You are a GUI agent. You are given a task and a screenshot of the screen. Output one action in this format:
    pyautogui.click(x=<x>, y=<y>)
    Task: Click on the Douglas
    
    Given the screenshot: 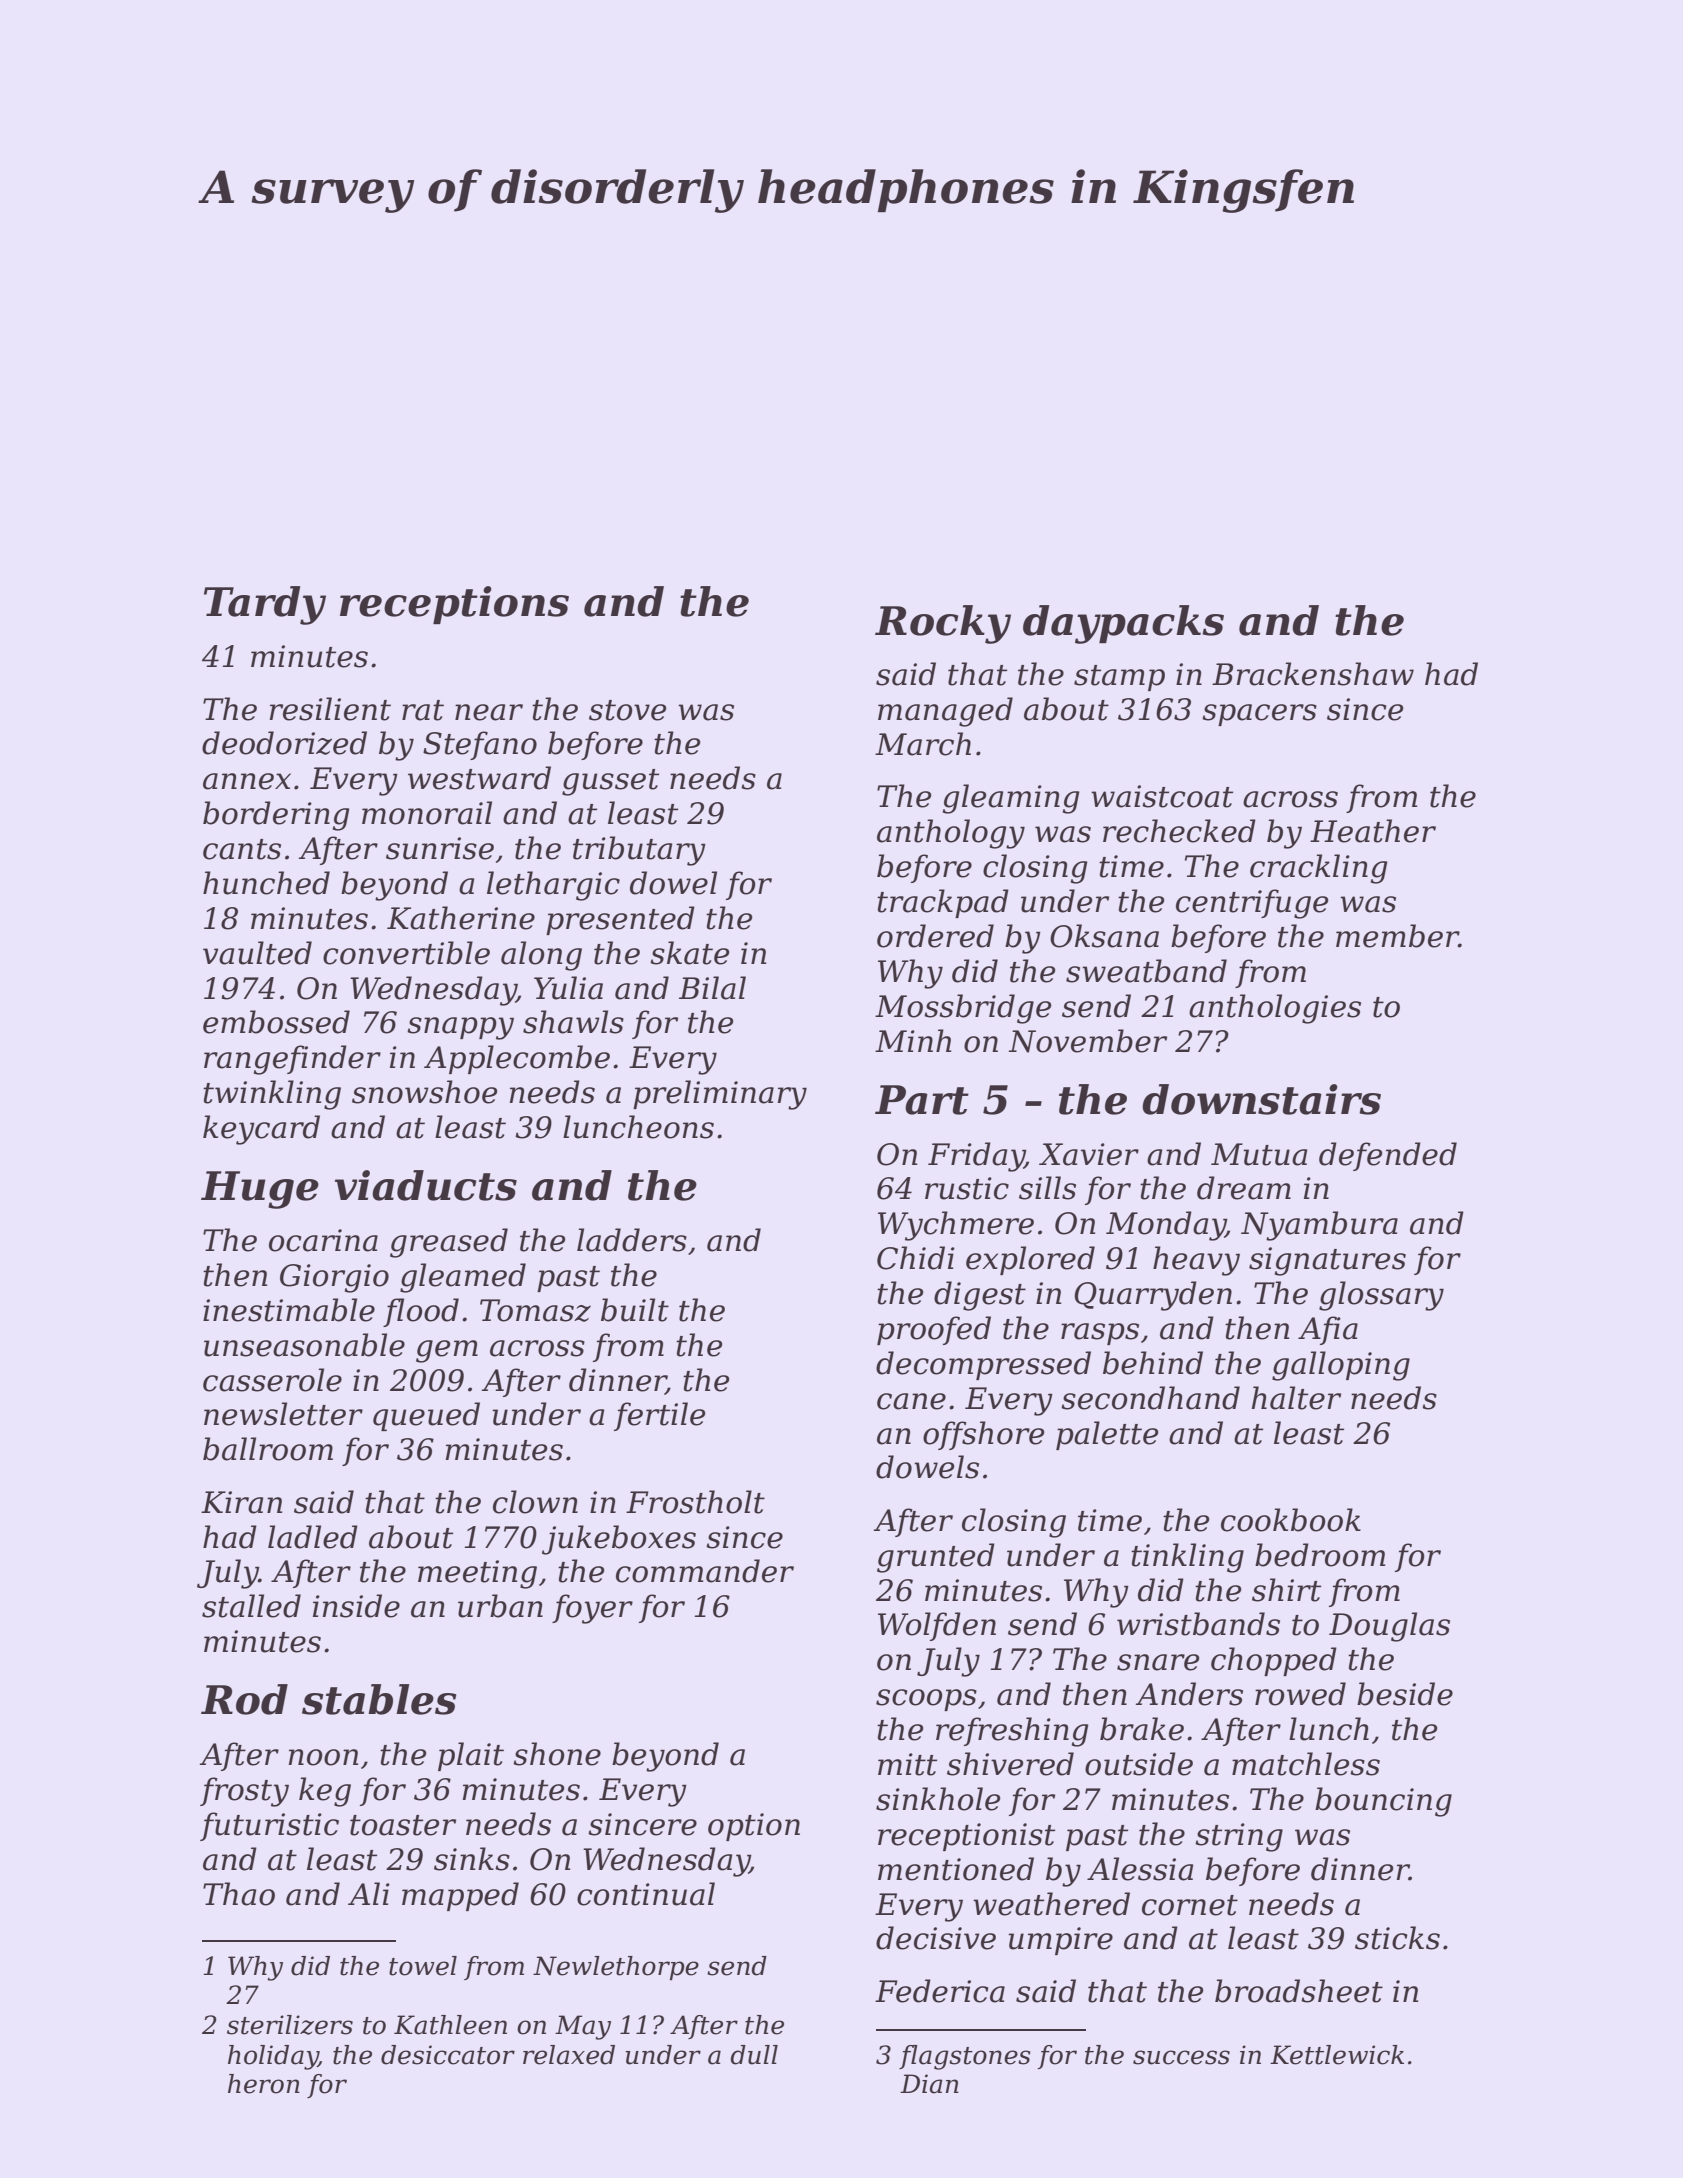 What is the action you would take?
    pyautogui.click(x=1389, y=1627)
